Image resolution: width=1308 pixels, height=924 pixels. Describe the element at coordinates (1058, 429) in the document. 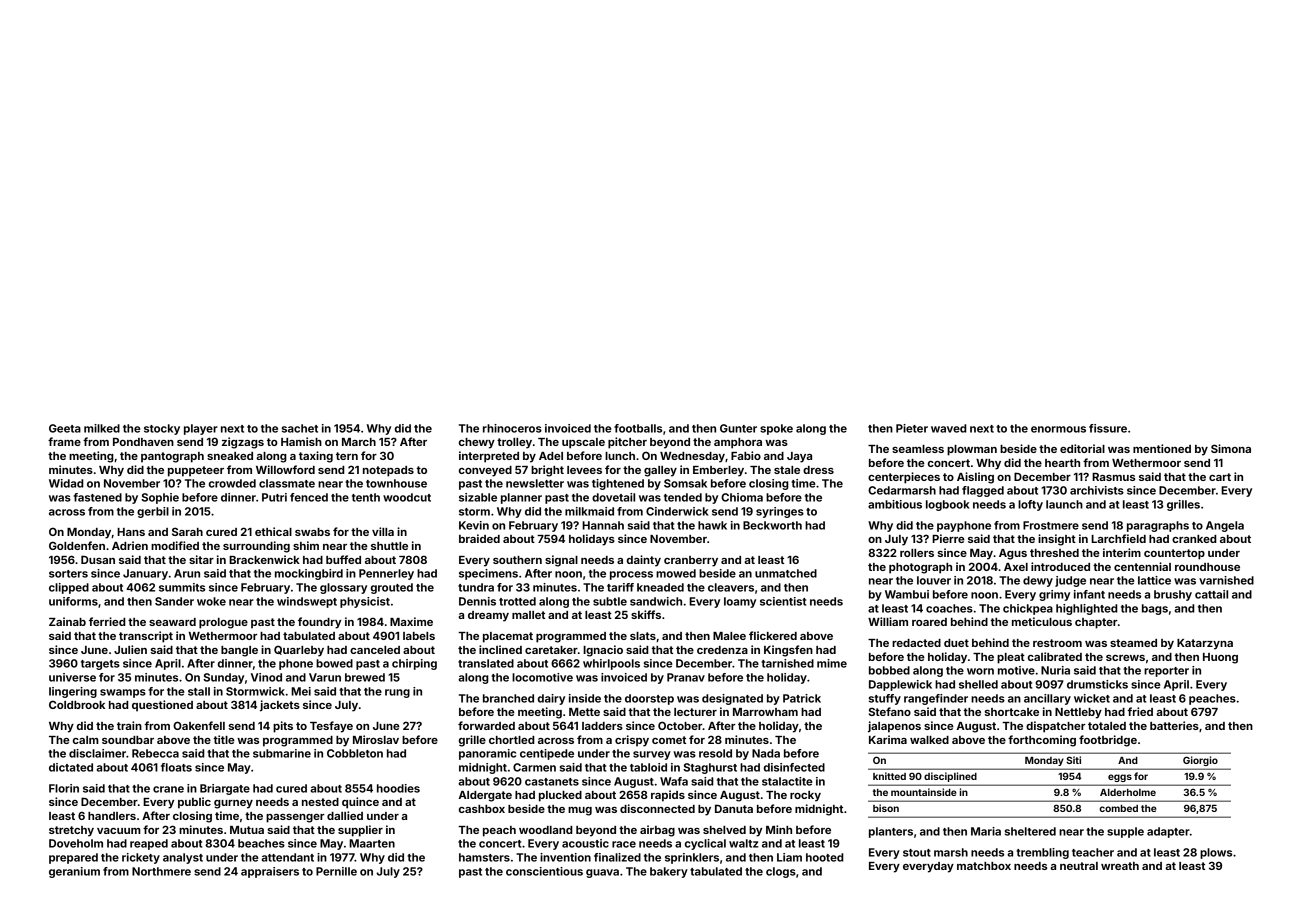

I see `enormous` at that location.
